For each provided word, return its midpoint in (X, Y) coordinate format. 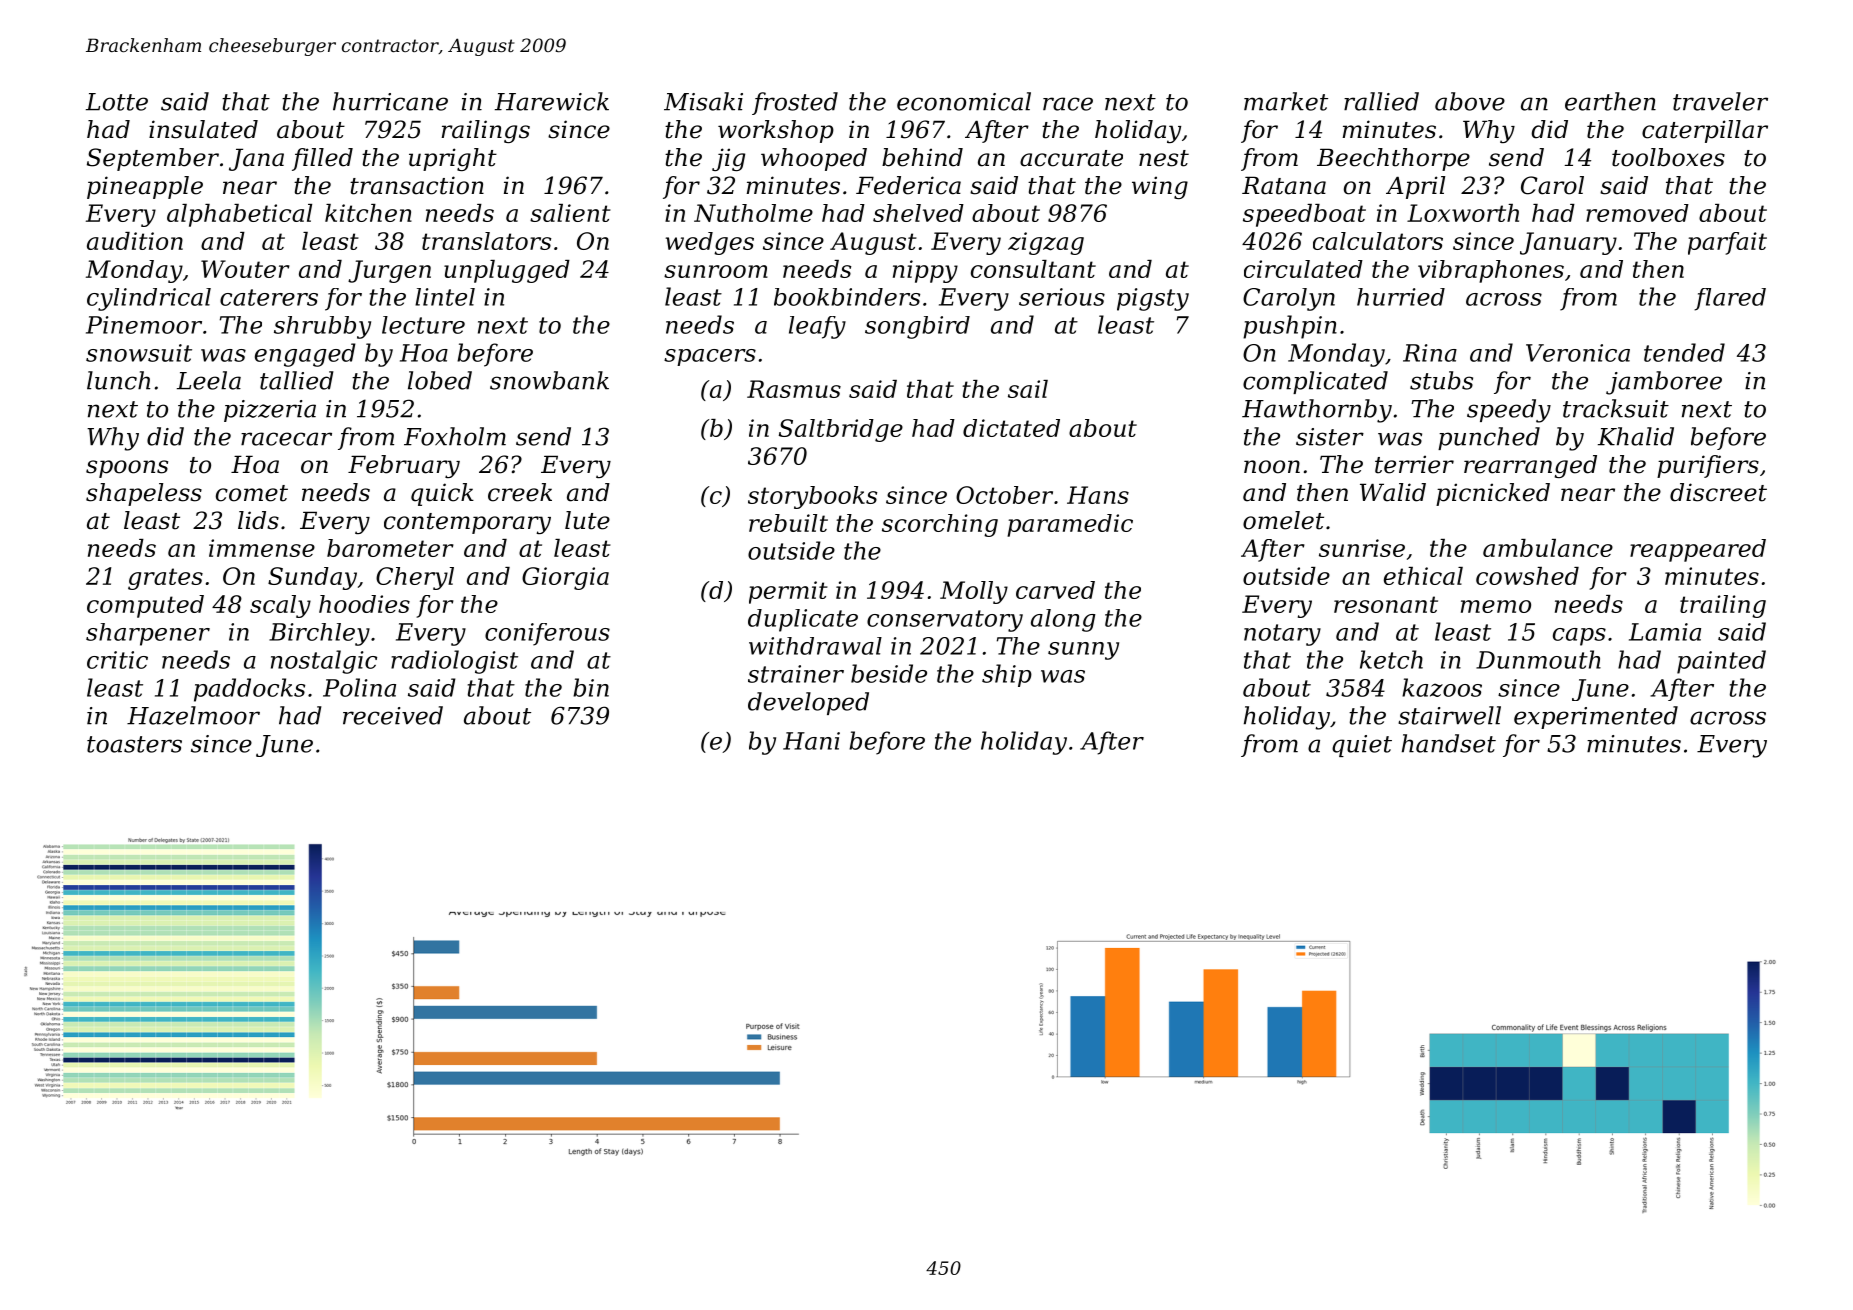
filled (322, 159)
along (1063, 620)
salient (570, 213)
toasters (134, 744)
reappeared (1698, 550)
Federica (908, 185)
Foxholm (455, 436)
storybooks (812, 497)
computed (145, 606)
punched (1489, 438)
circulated (1303, 269)
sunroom (716, 271)
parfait (1727, 243)
